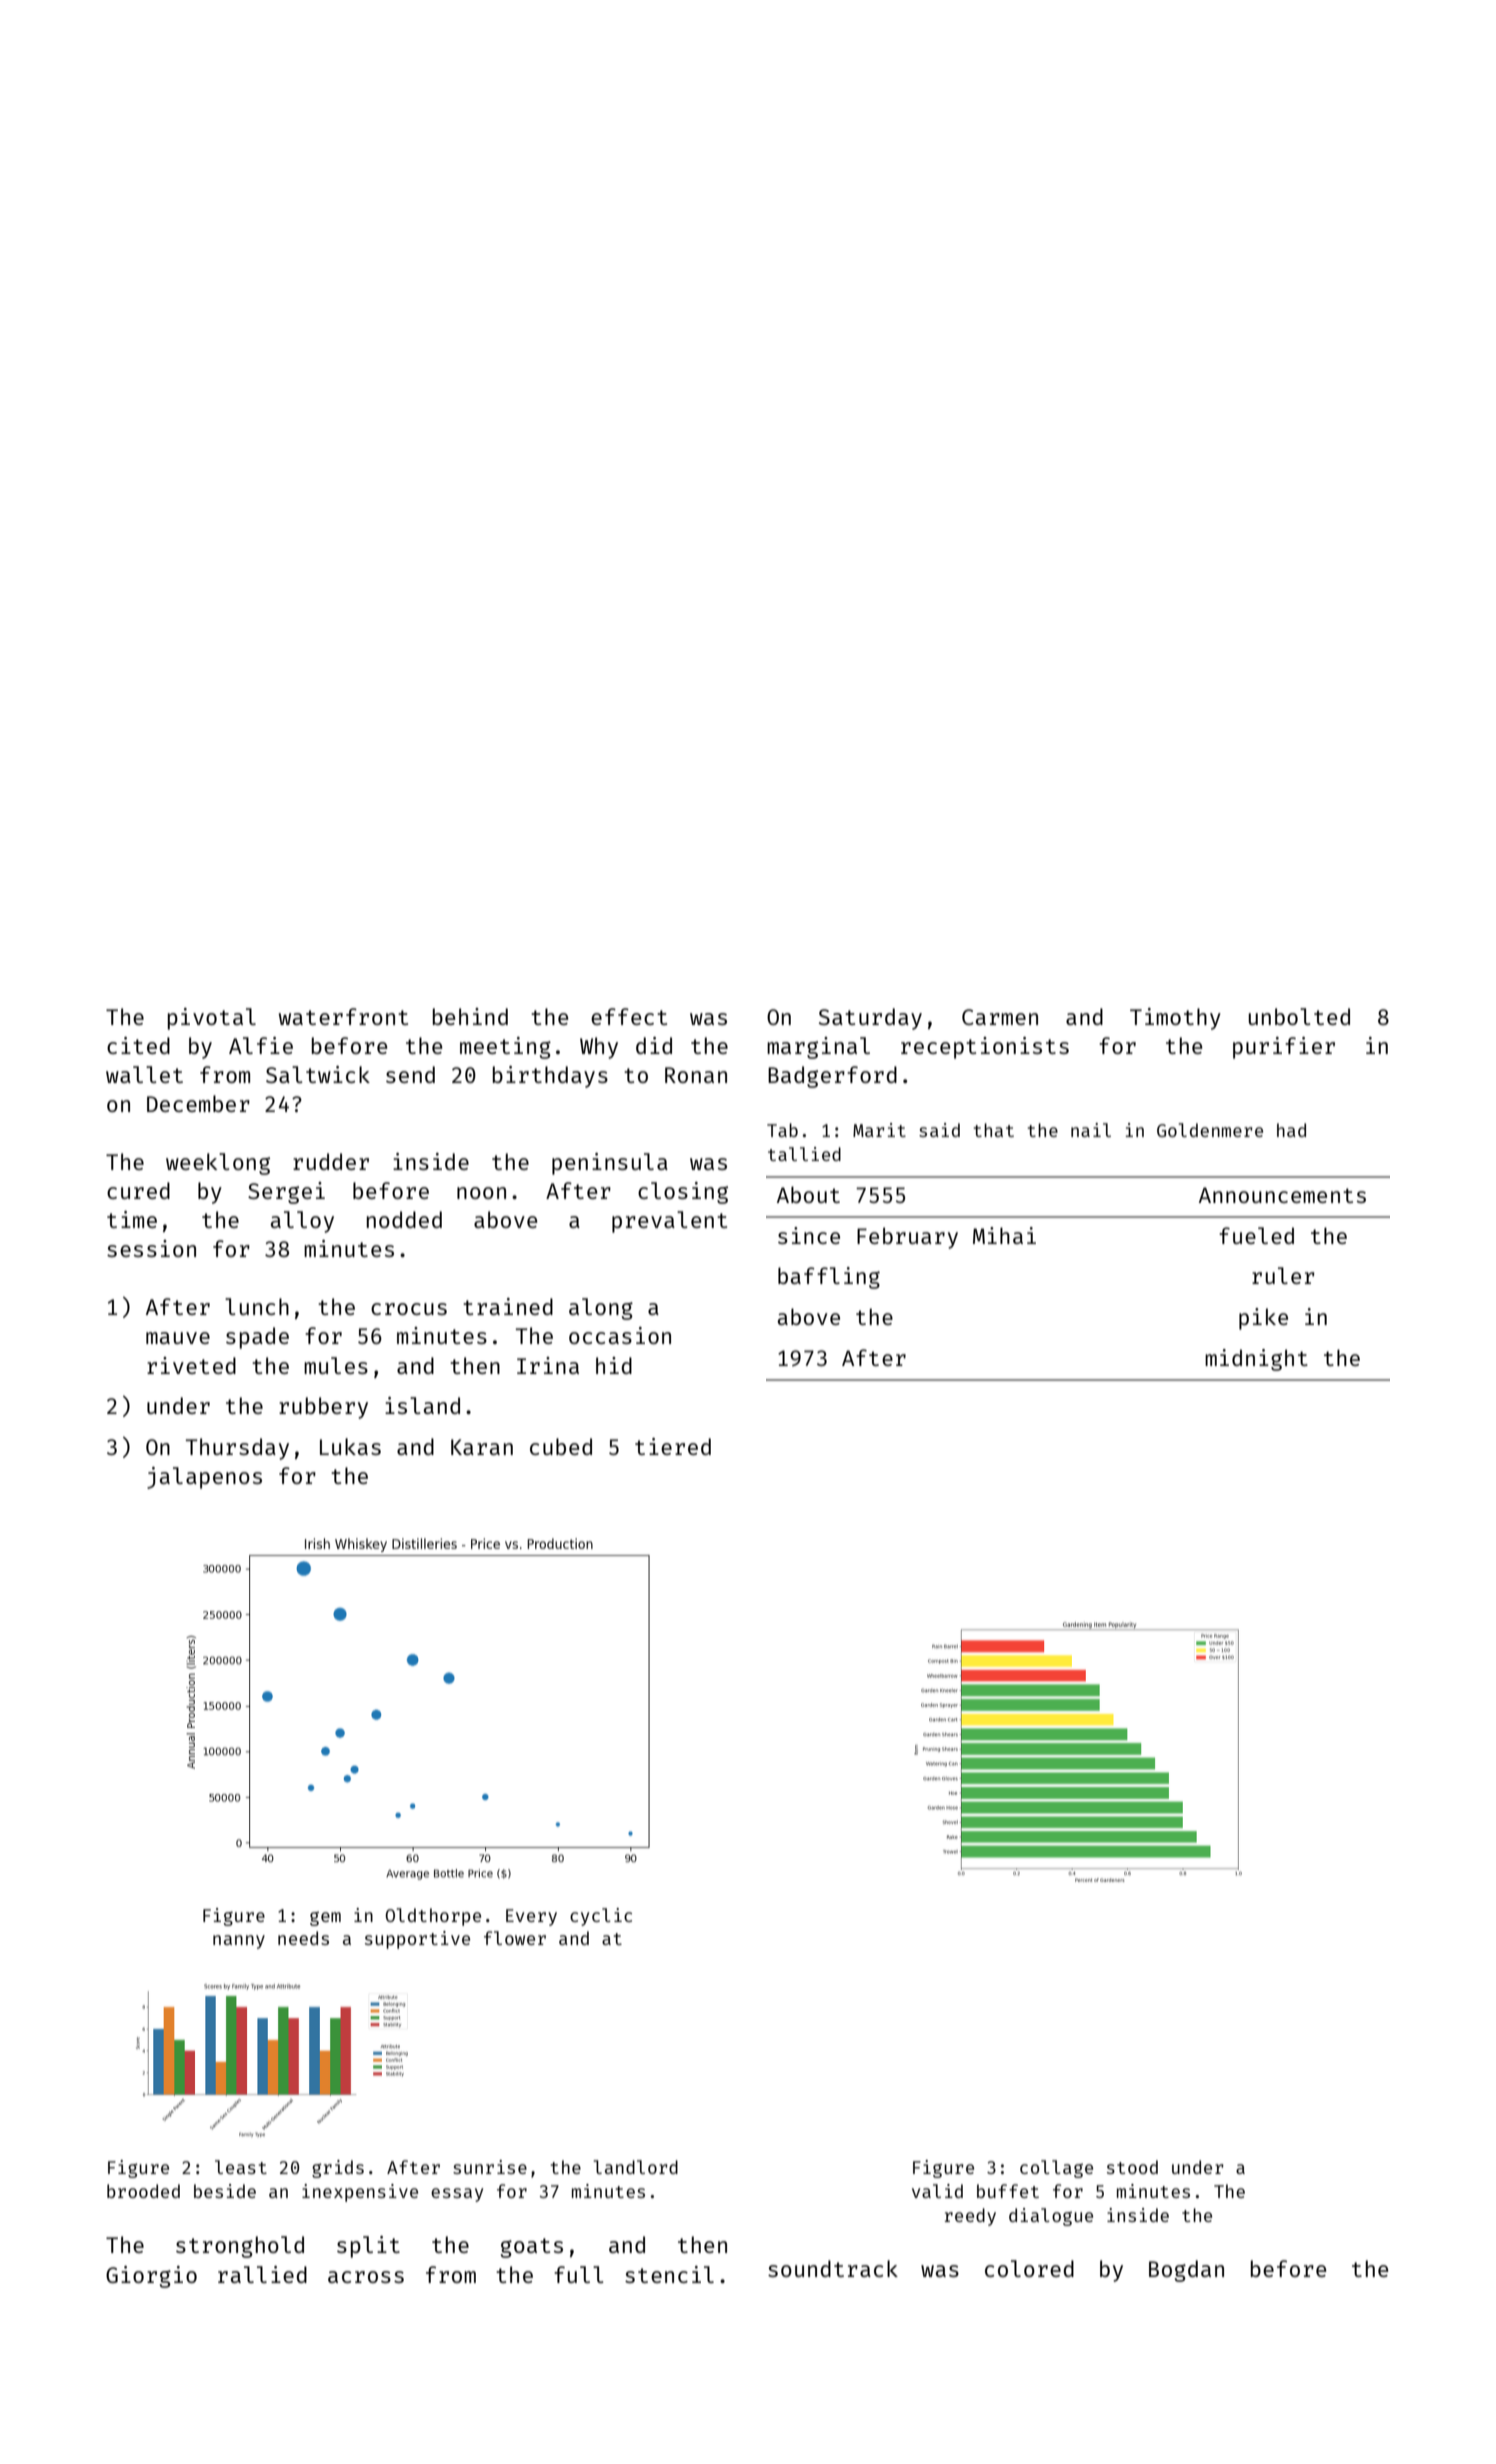 The height and width of the screenshot is (2464, 1496). What do you see at coordinates (1056, 2169) in the screenshot?
I see `collage` at bounding box center [1056, 2169].
